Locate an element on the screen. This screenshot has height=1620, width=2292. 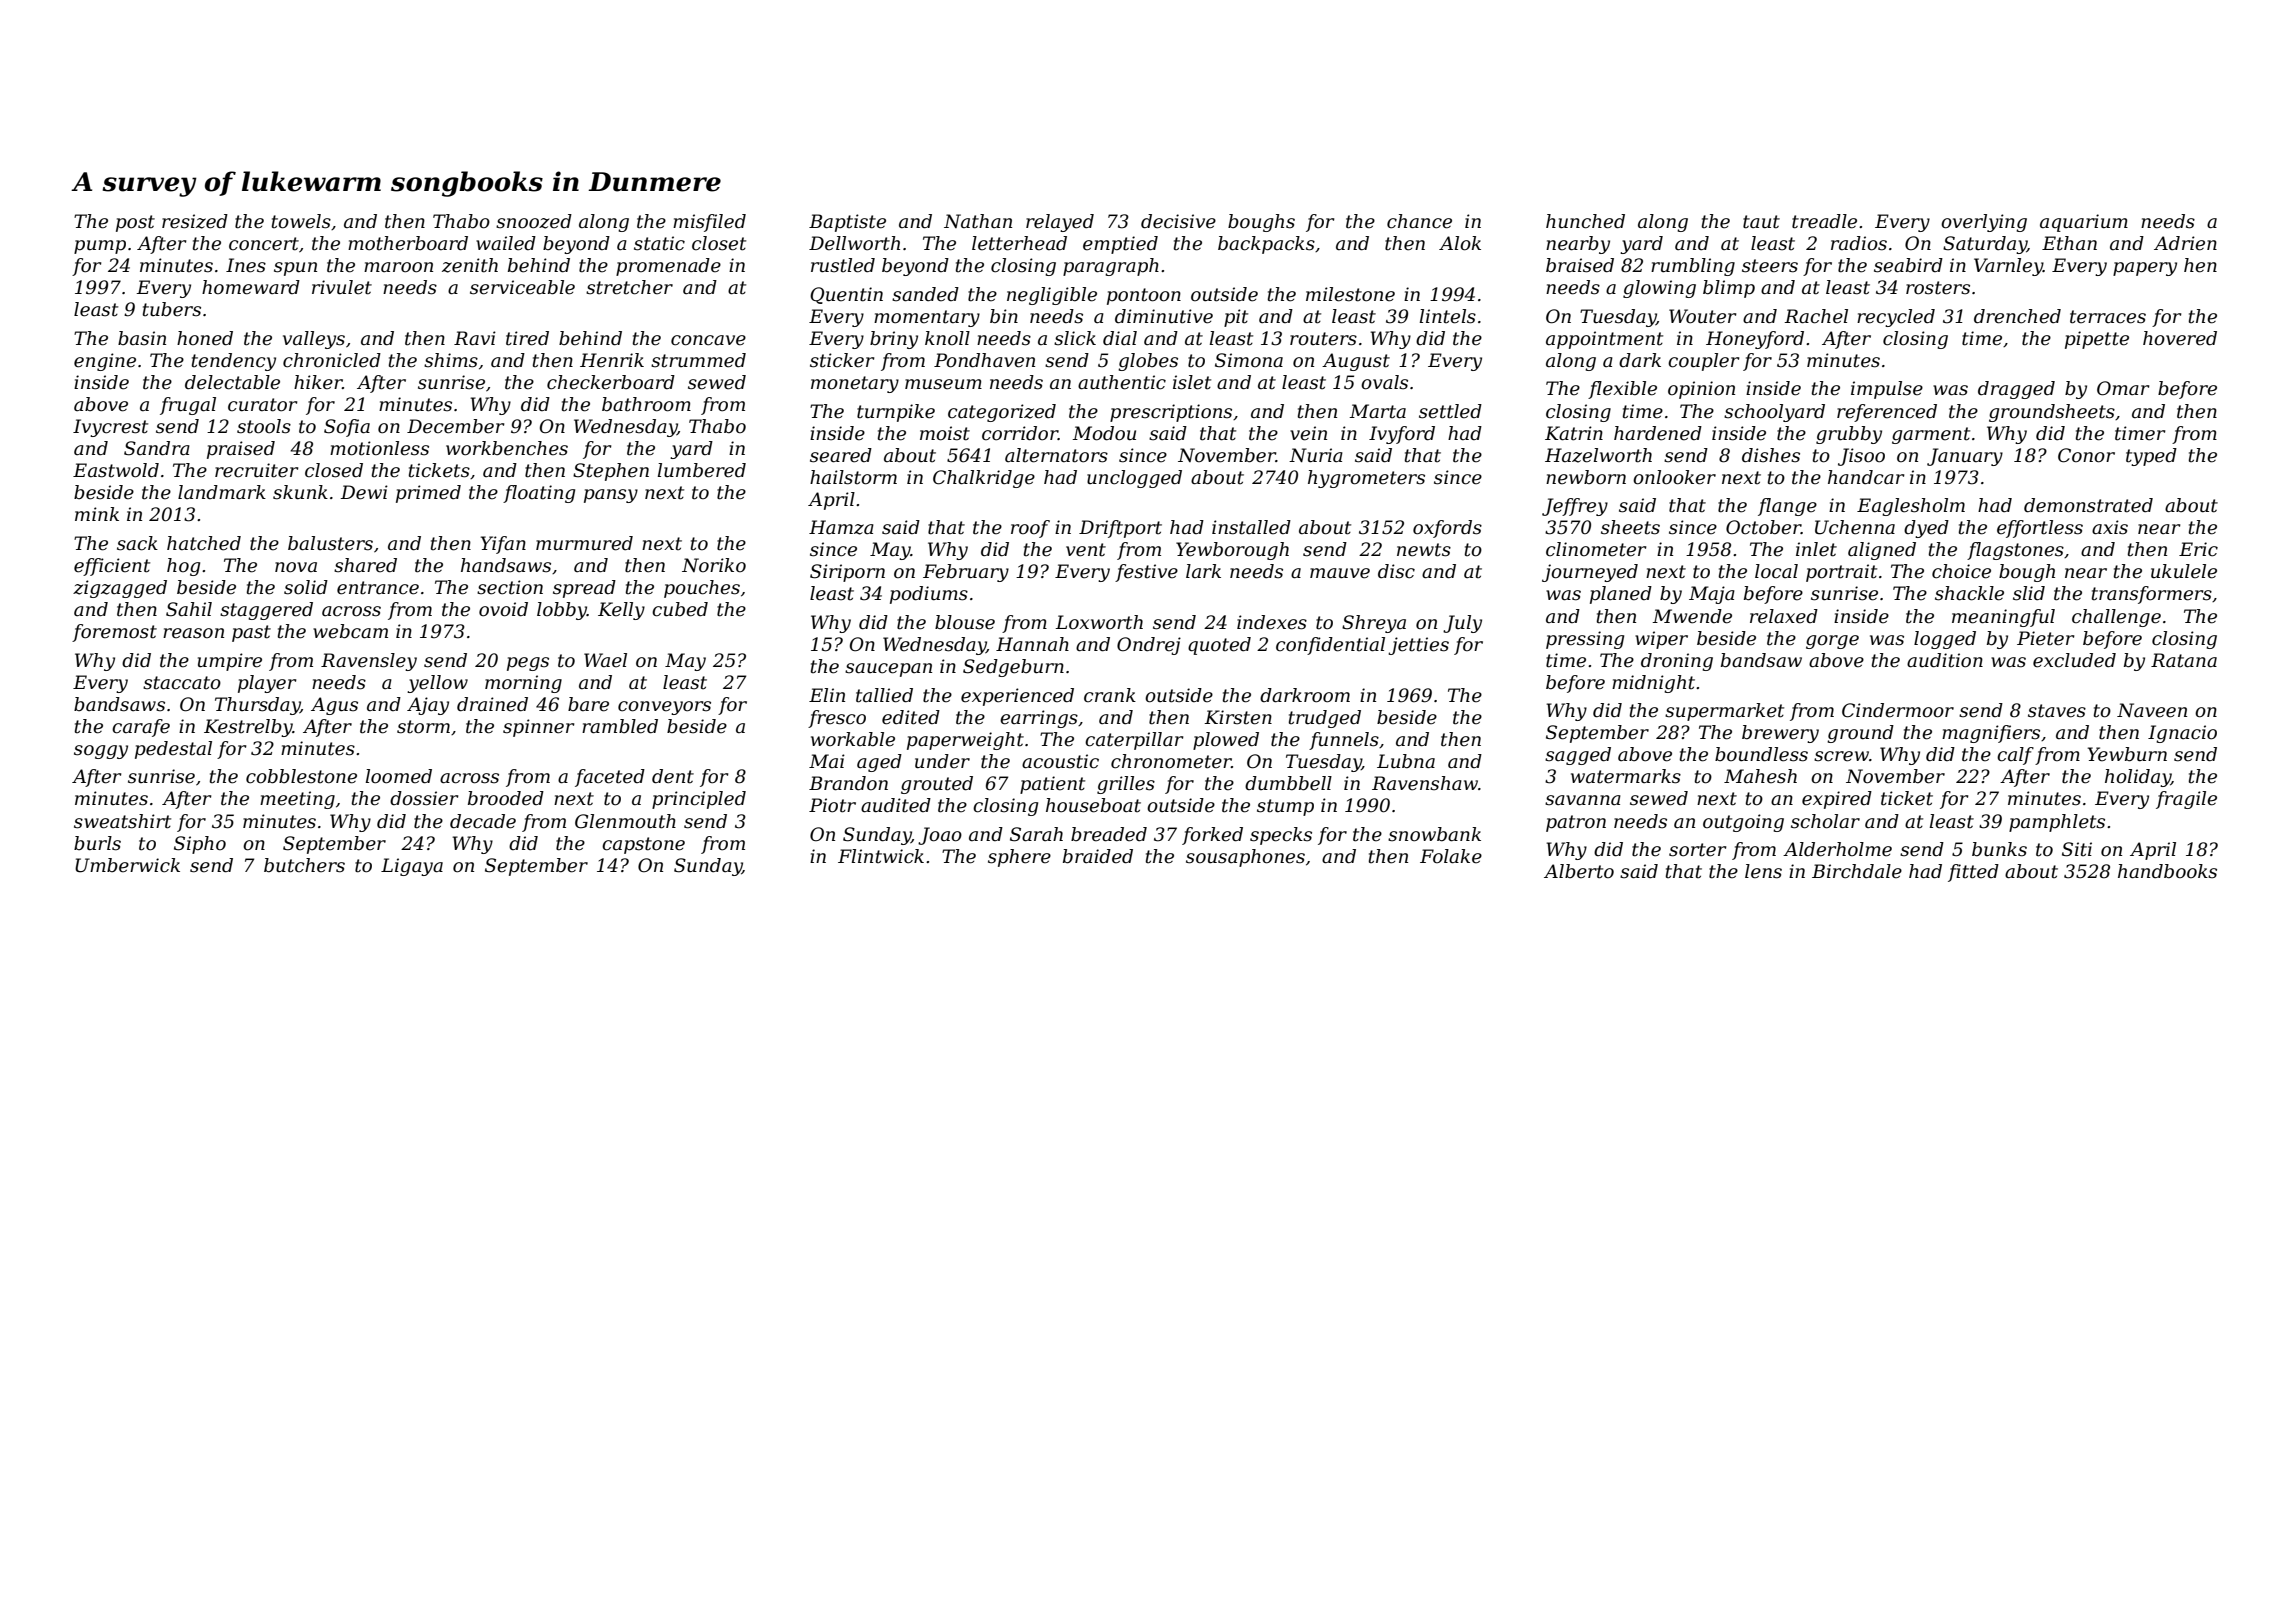
trudged is located at coordinates (1325, 719).
